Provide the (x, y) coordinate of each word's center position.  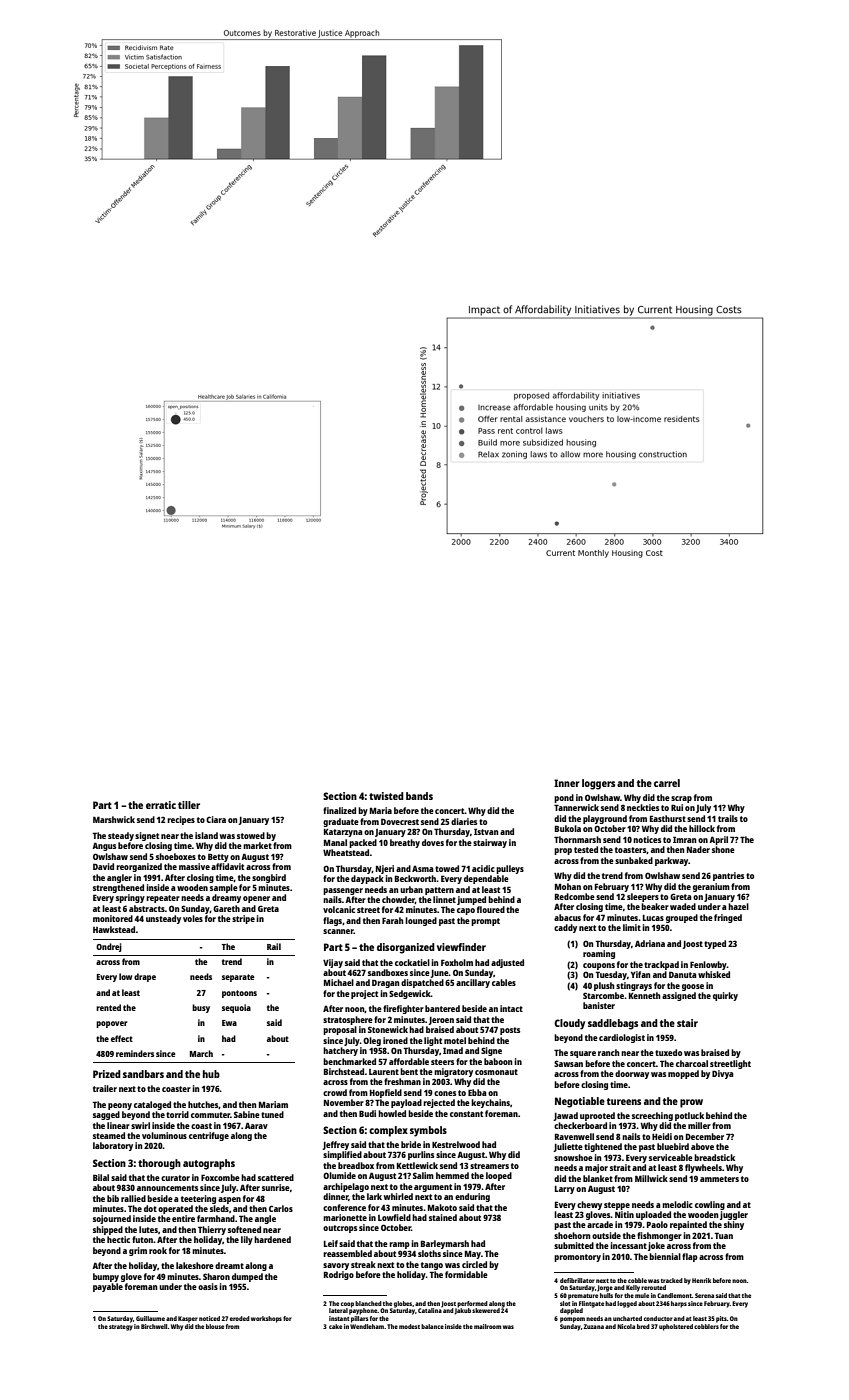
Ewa (229, 1023)
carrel (667, 783)
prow (691, 1103)
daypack (367, 879)
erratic (161, 805)
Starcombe (603, 995)
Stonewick (388, 1029)
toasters (631, 850)
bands (419, 796)
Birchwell (154, 1326)
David (103, 866)
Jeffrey (335, 1145)
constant (466, 1114)
